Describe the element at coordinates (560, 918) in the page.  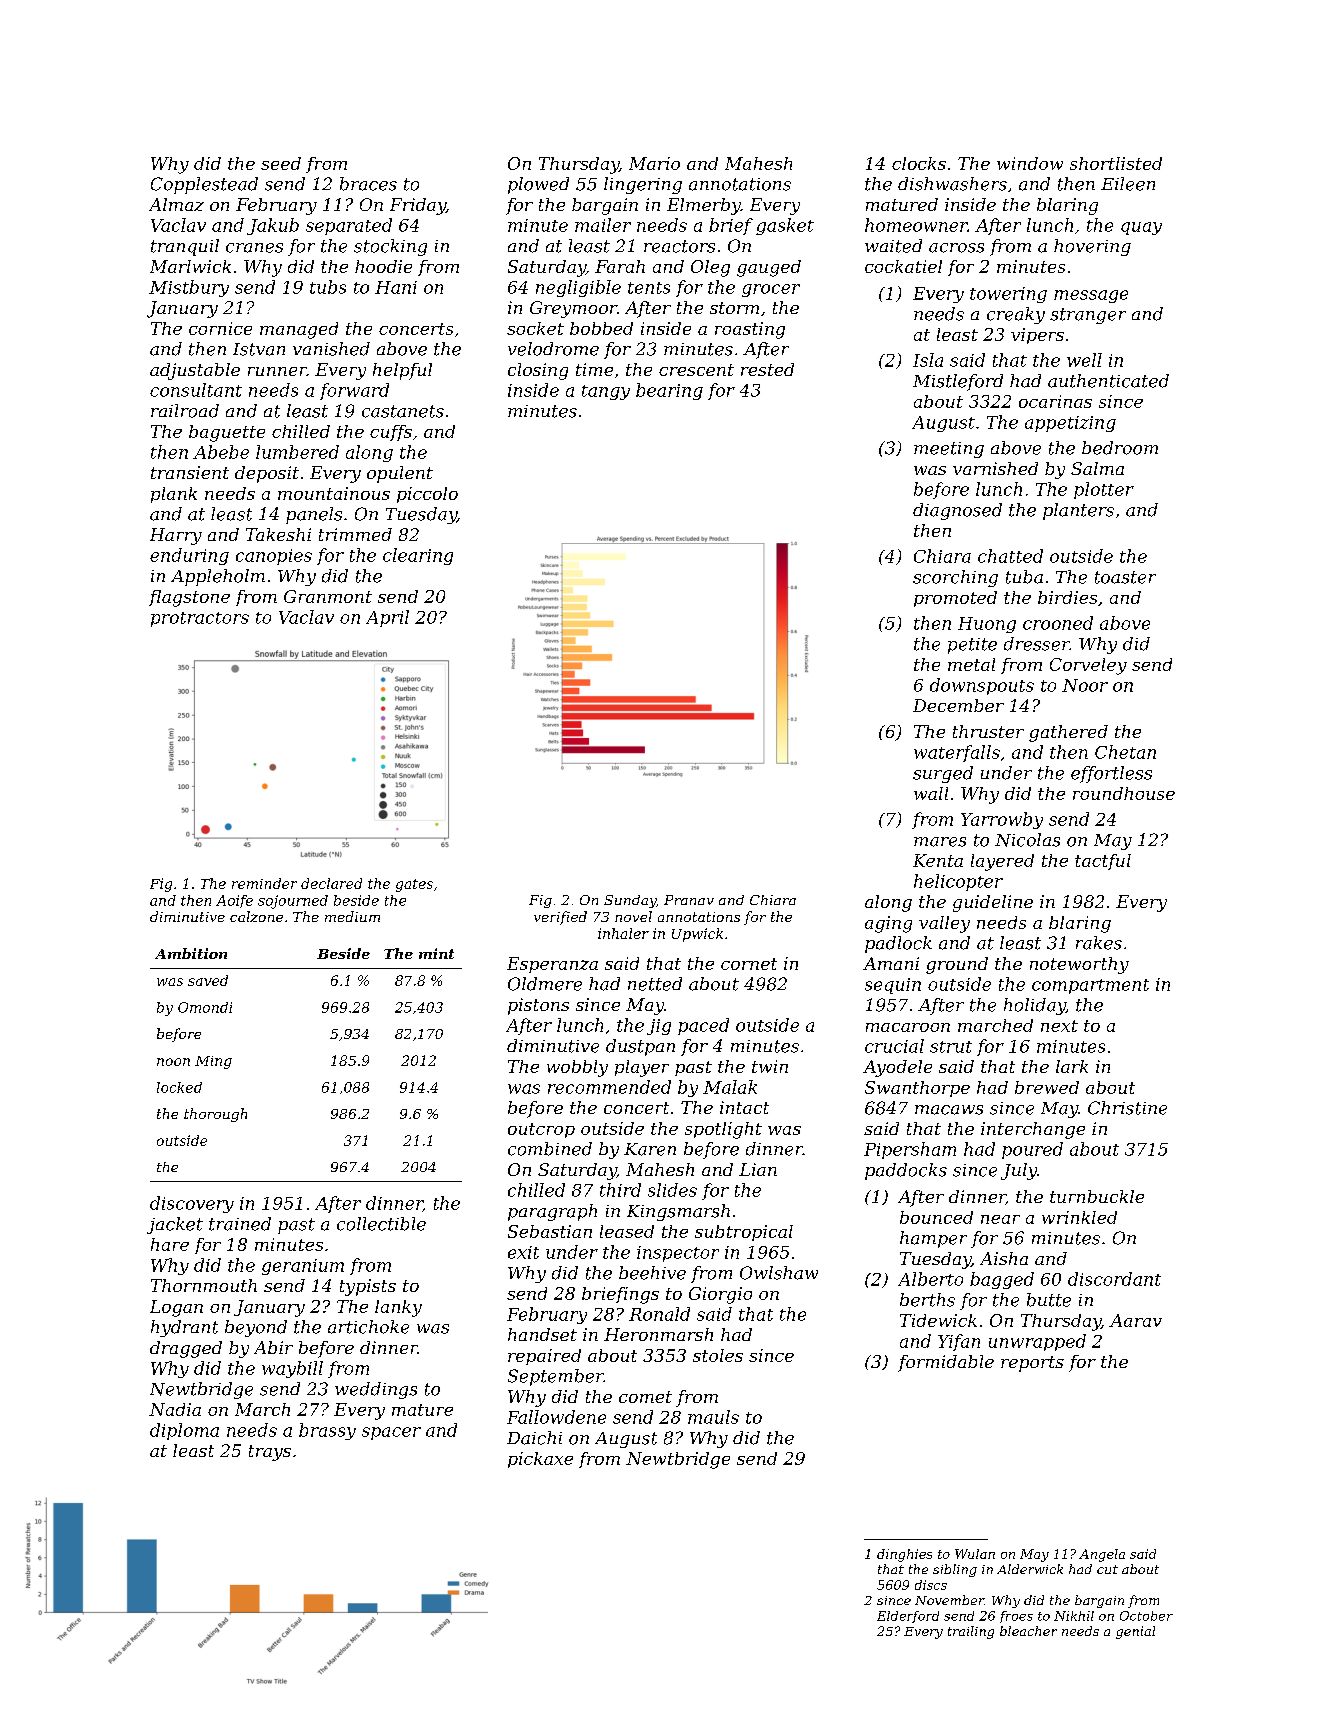
I see `verified` at that location.
